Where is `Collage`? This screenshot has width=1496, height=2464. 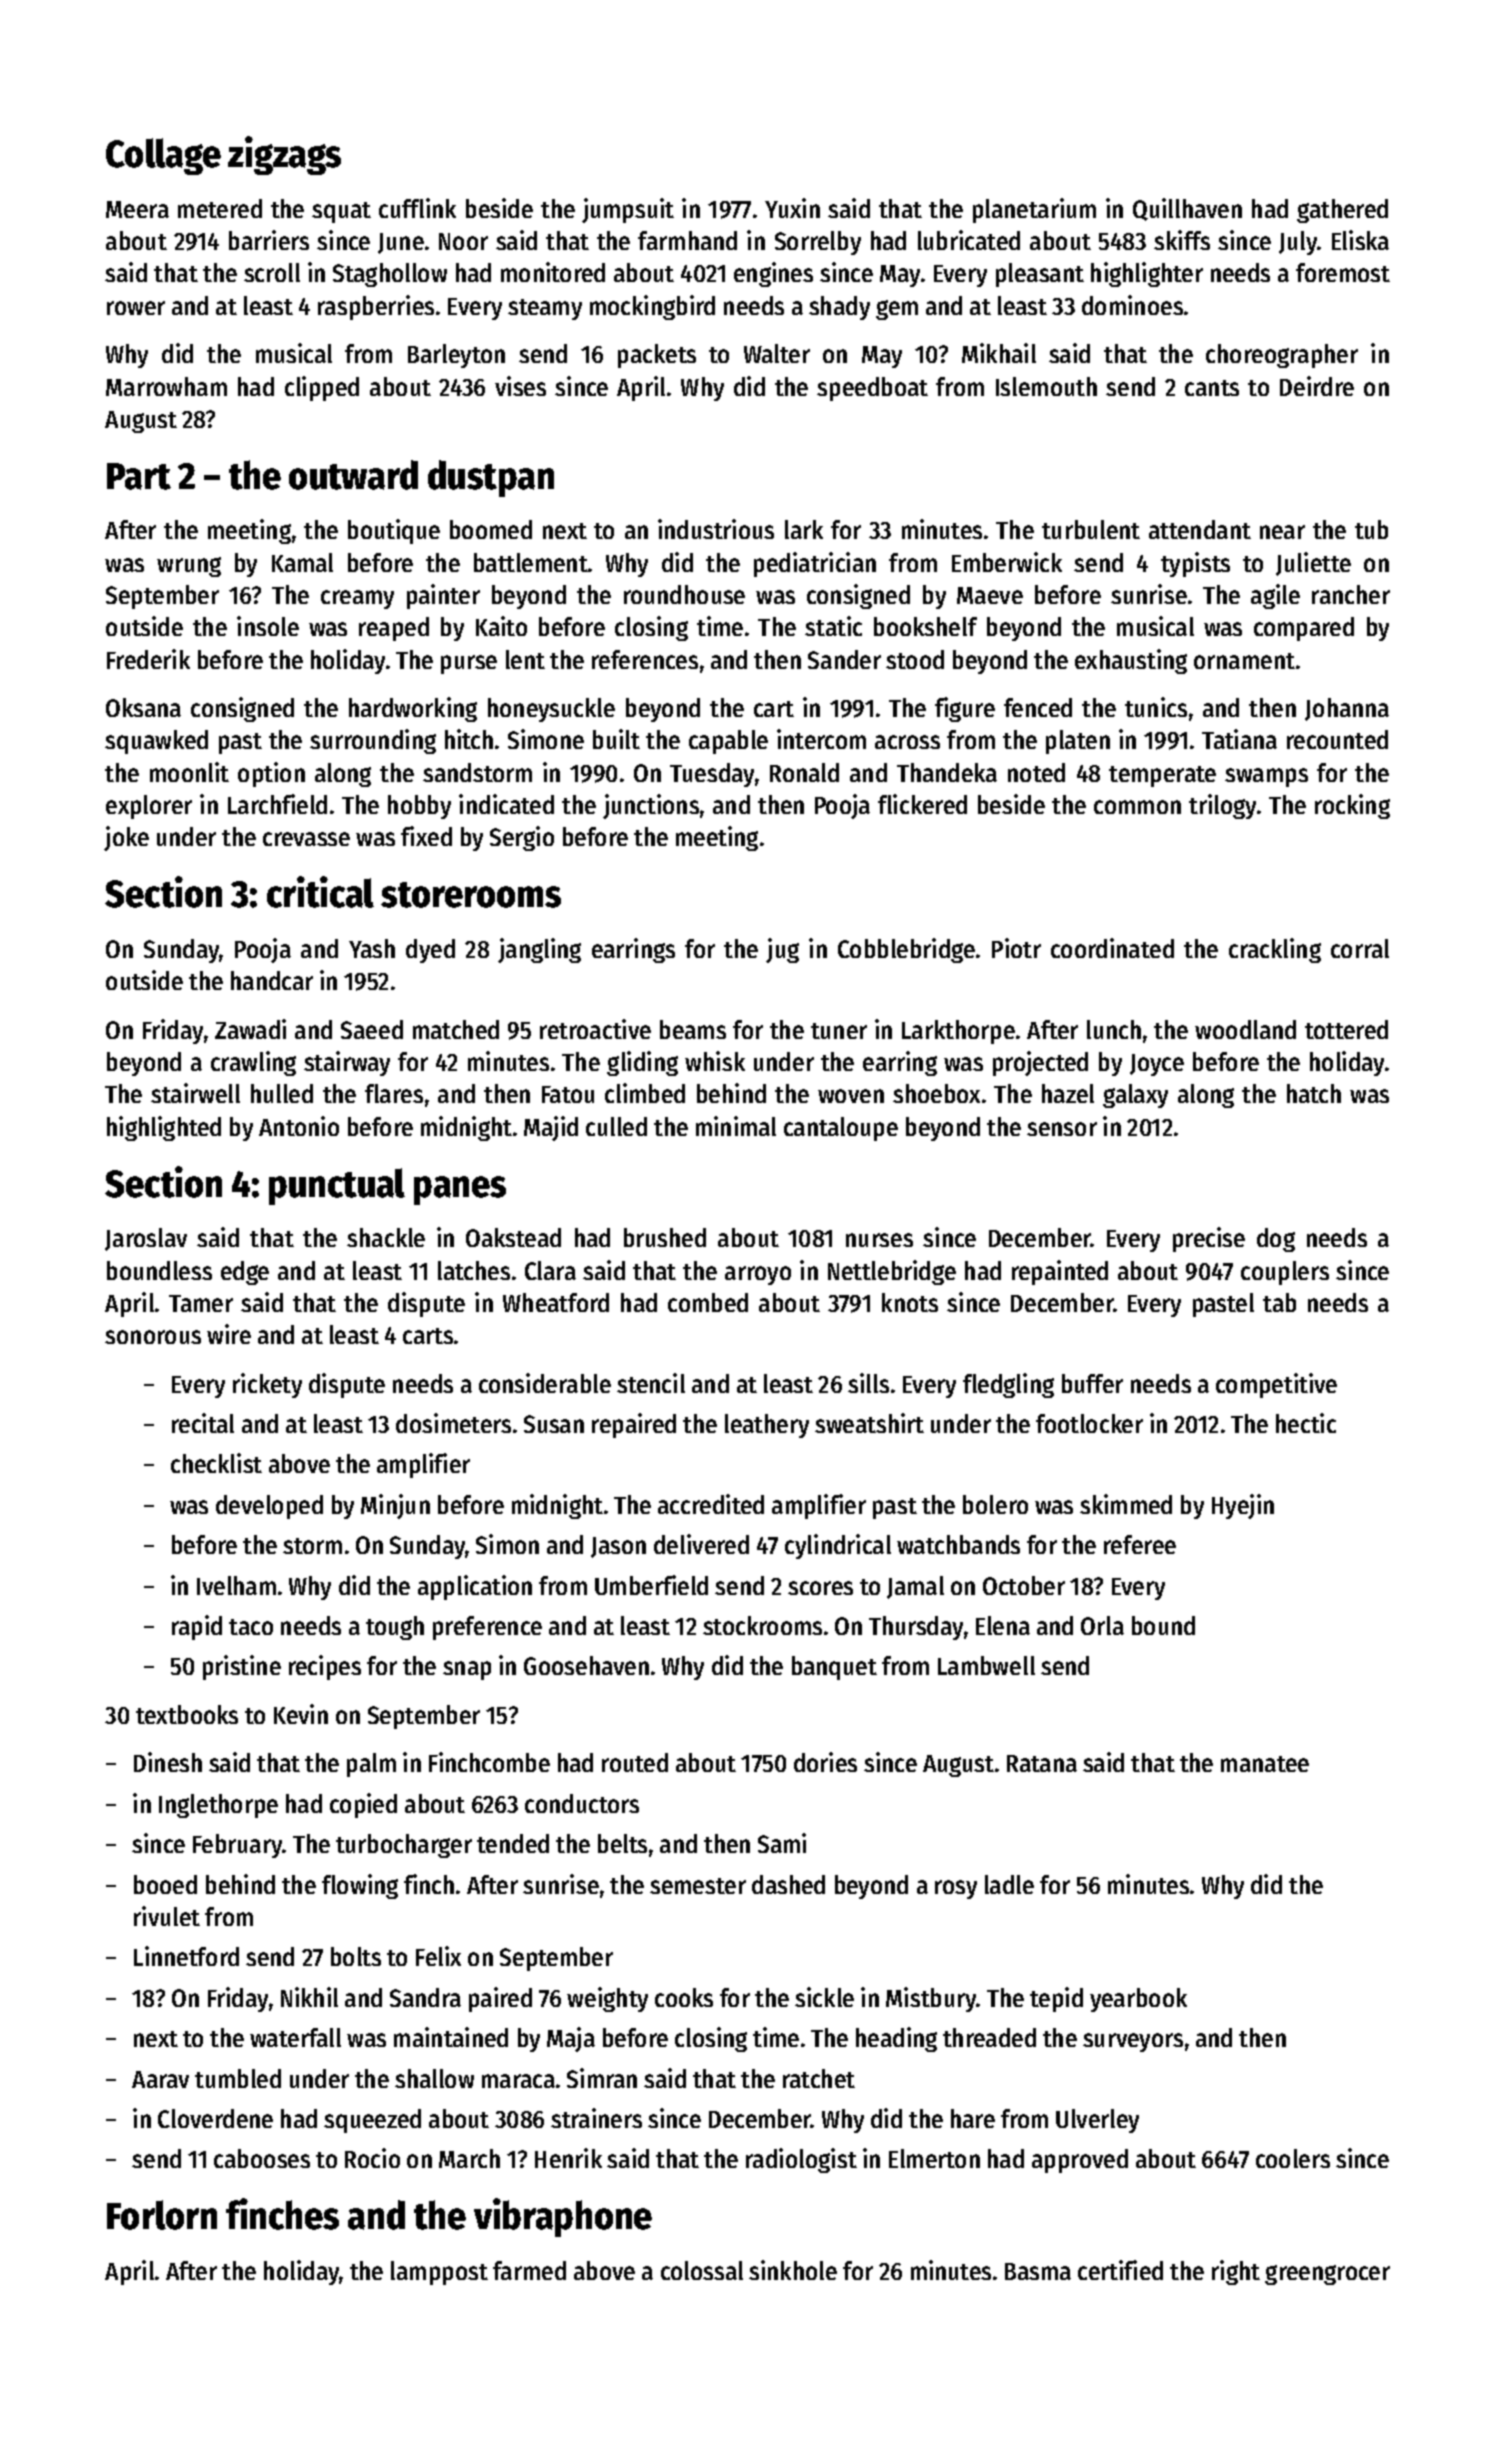
Collage is located at coordinates (163, 156).
